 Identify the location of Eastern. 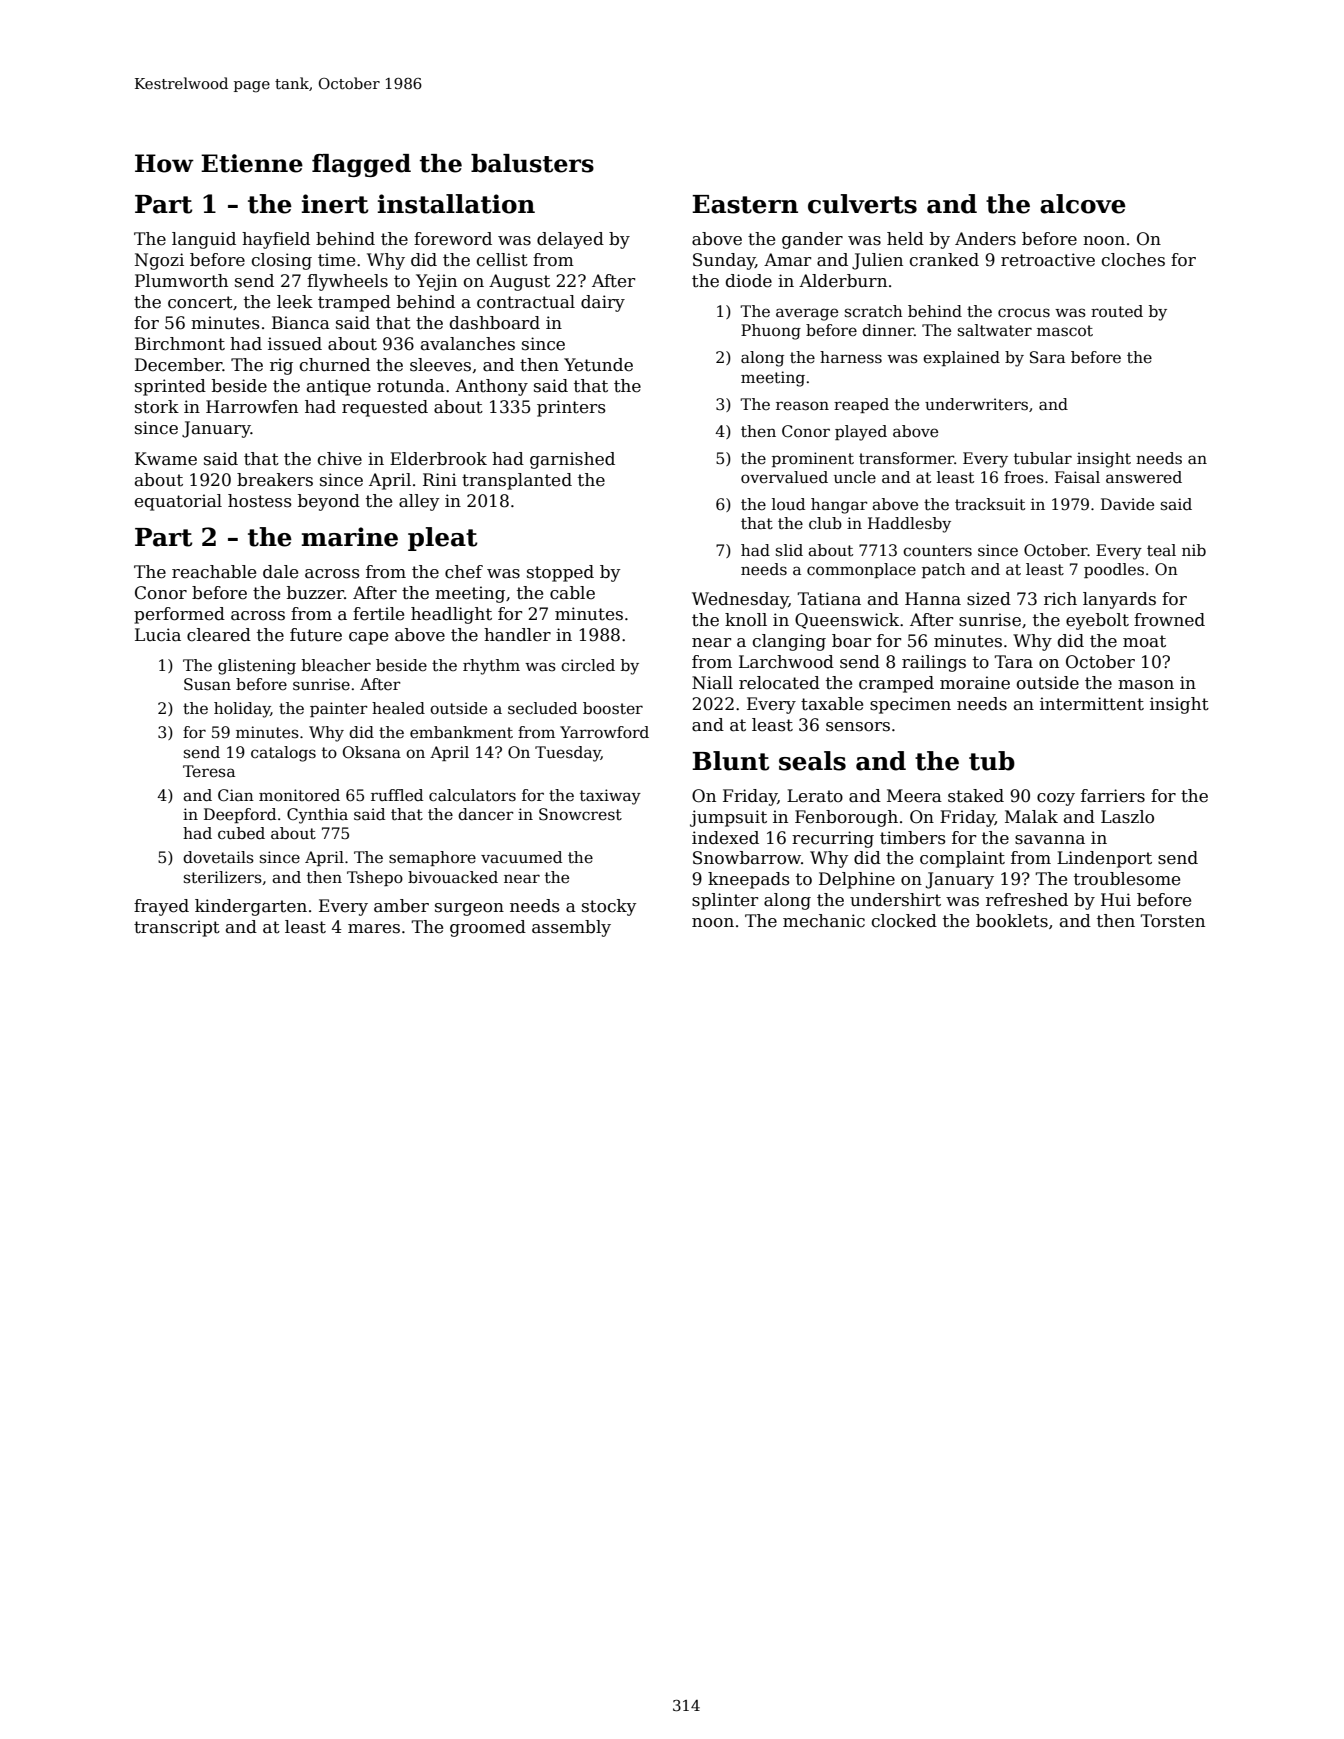
(745, 204).
